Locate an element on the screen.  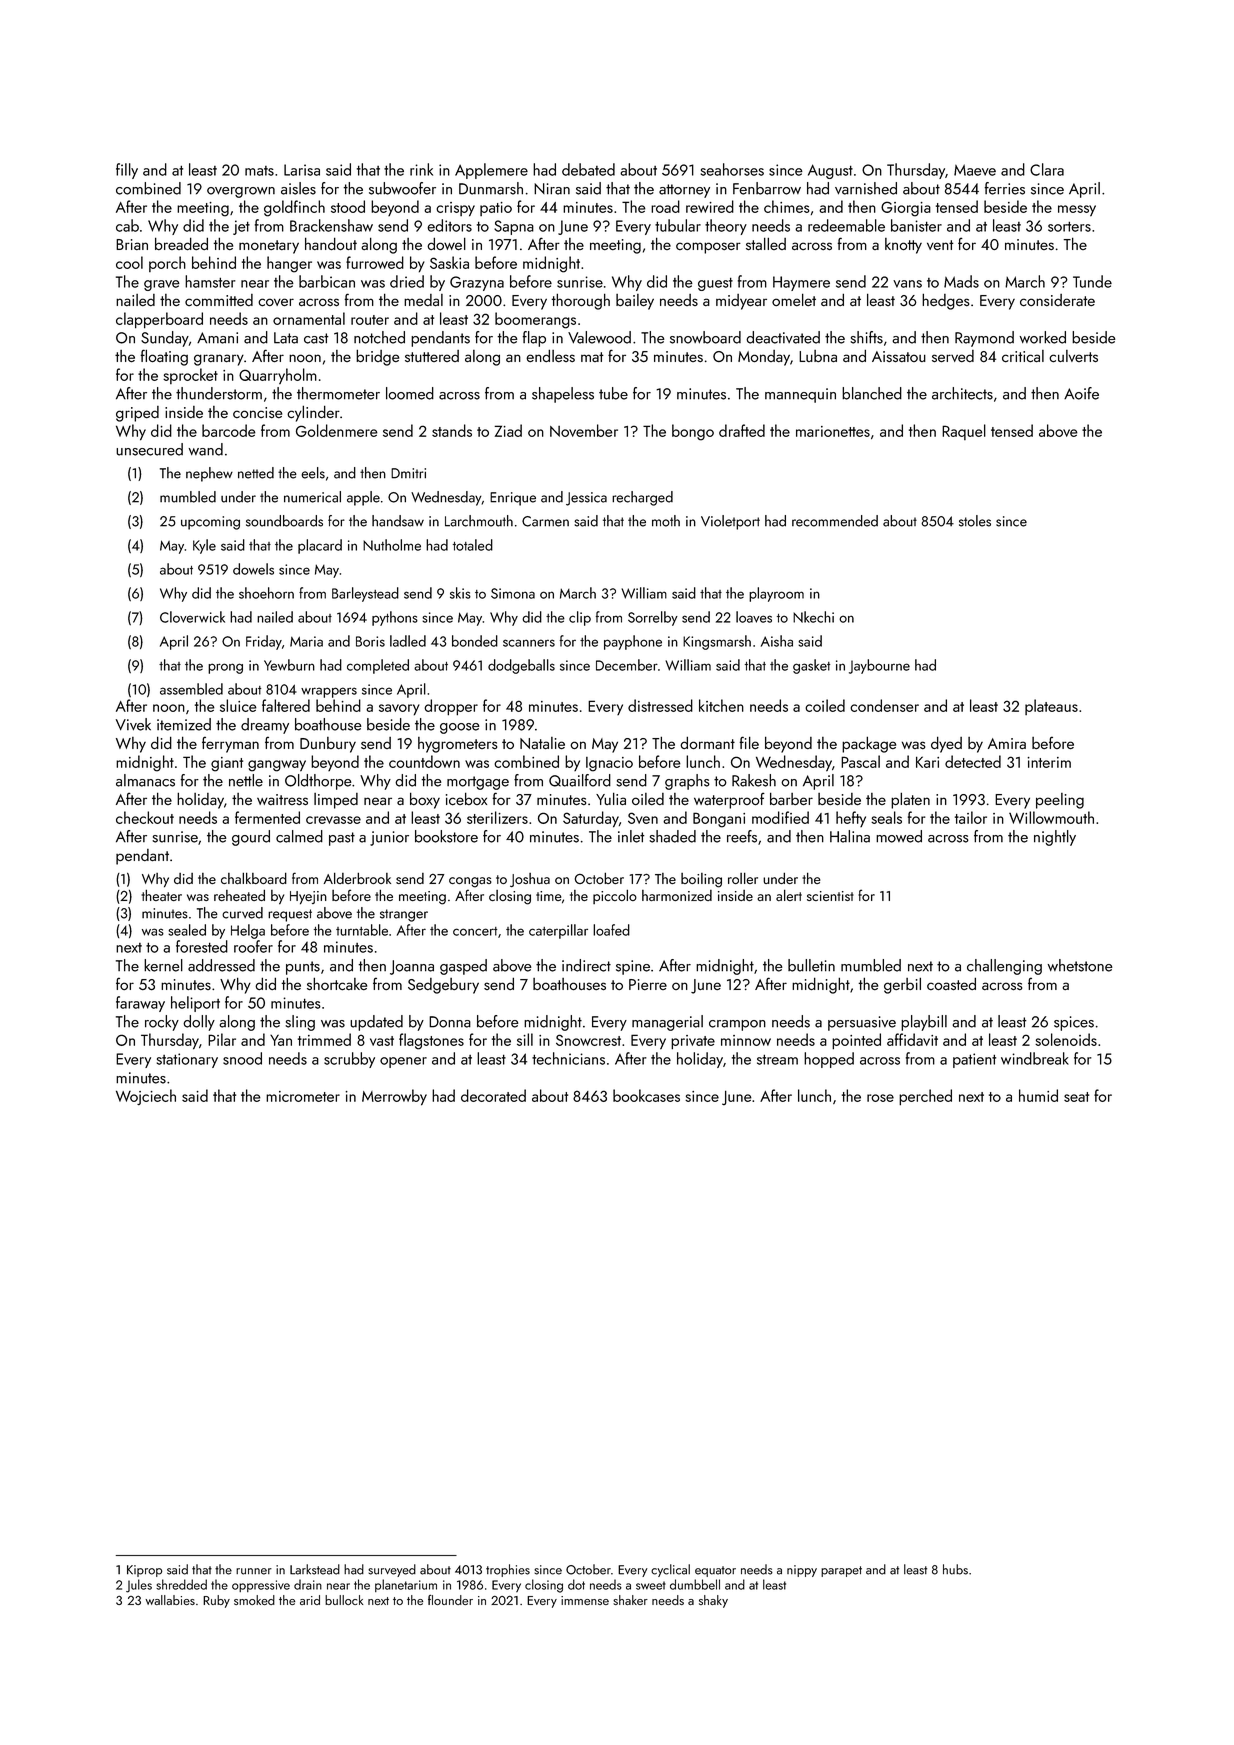
hubs is located at coordinates (955, 1569).
